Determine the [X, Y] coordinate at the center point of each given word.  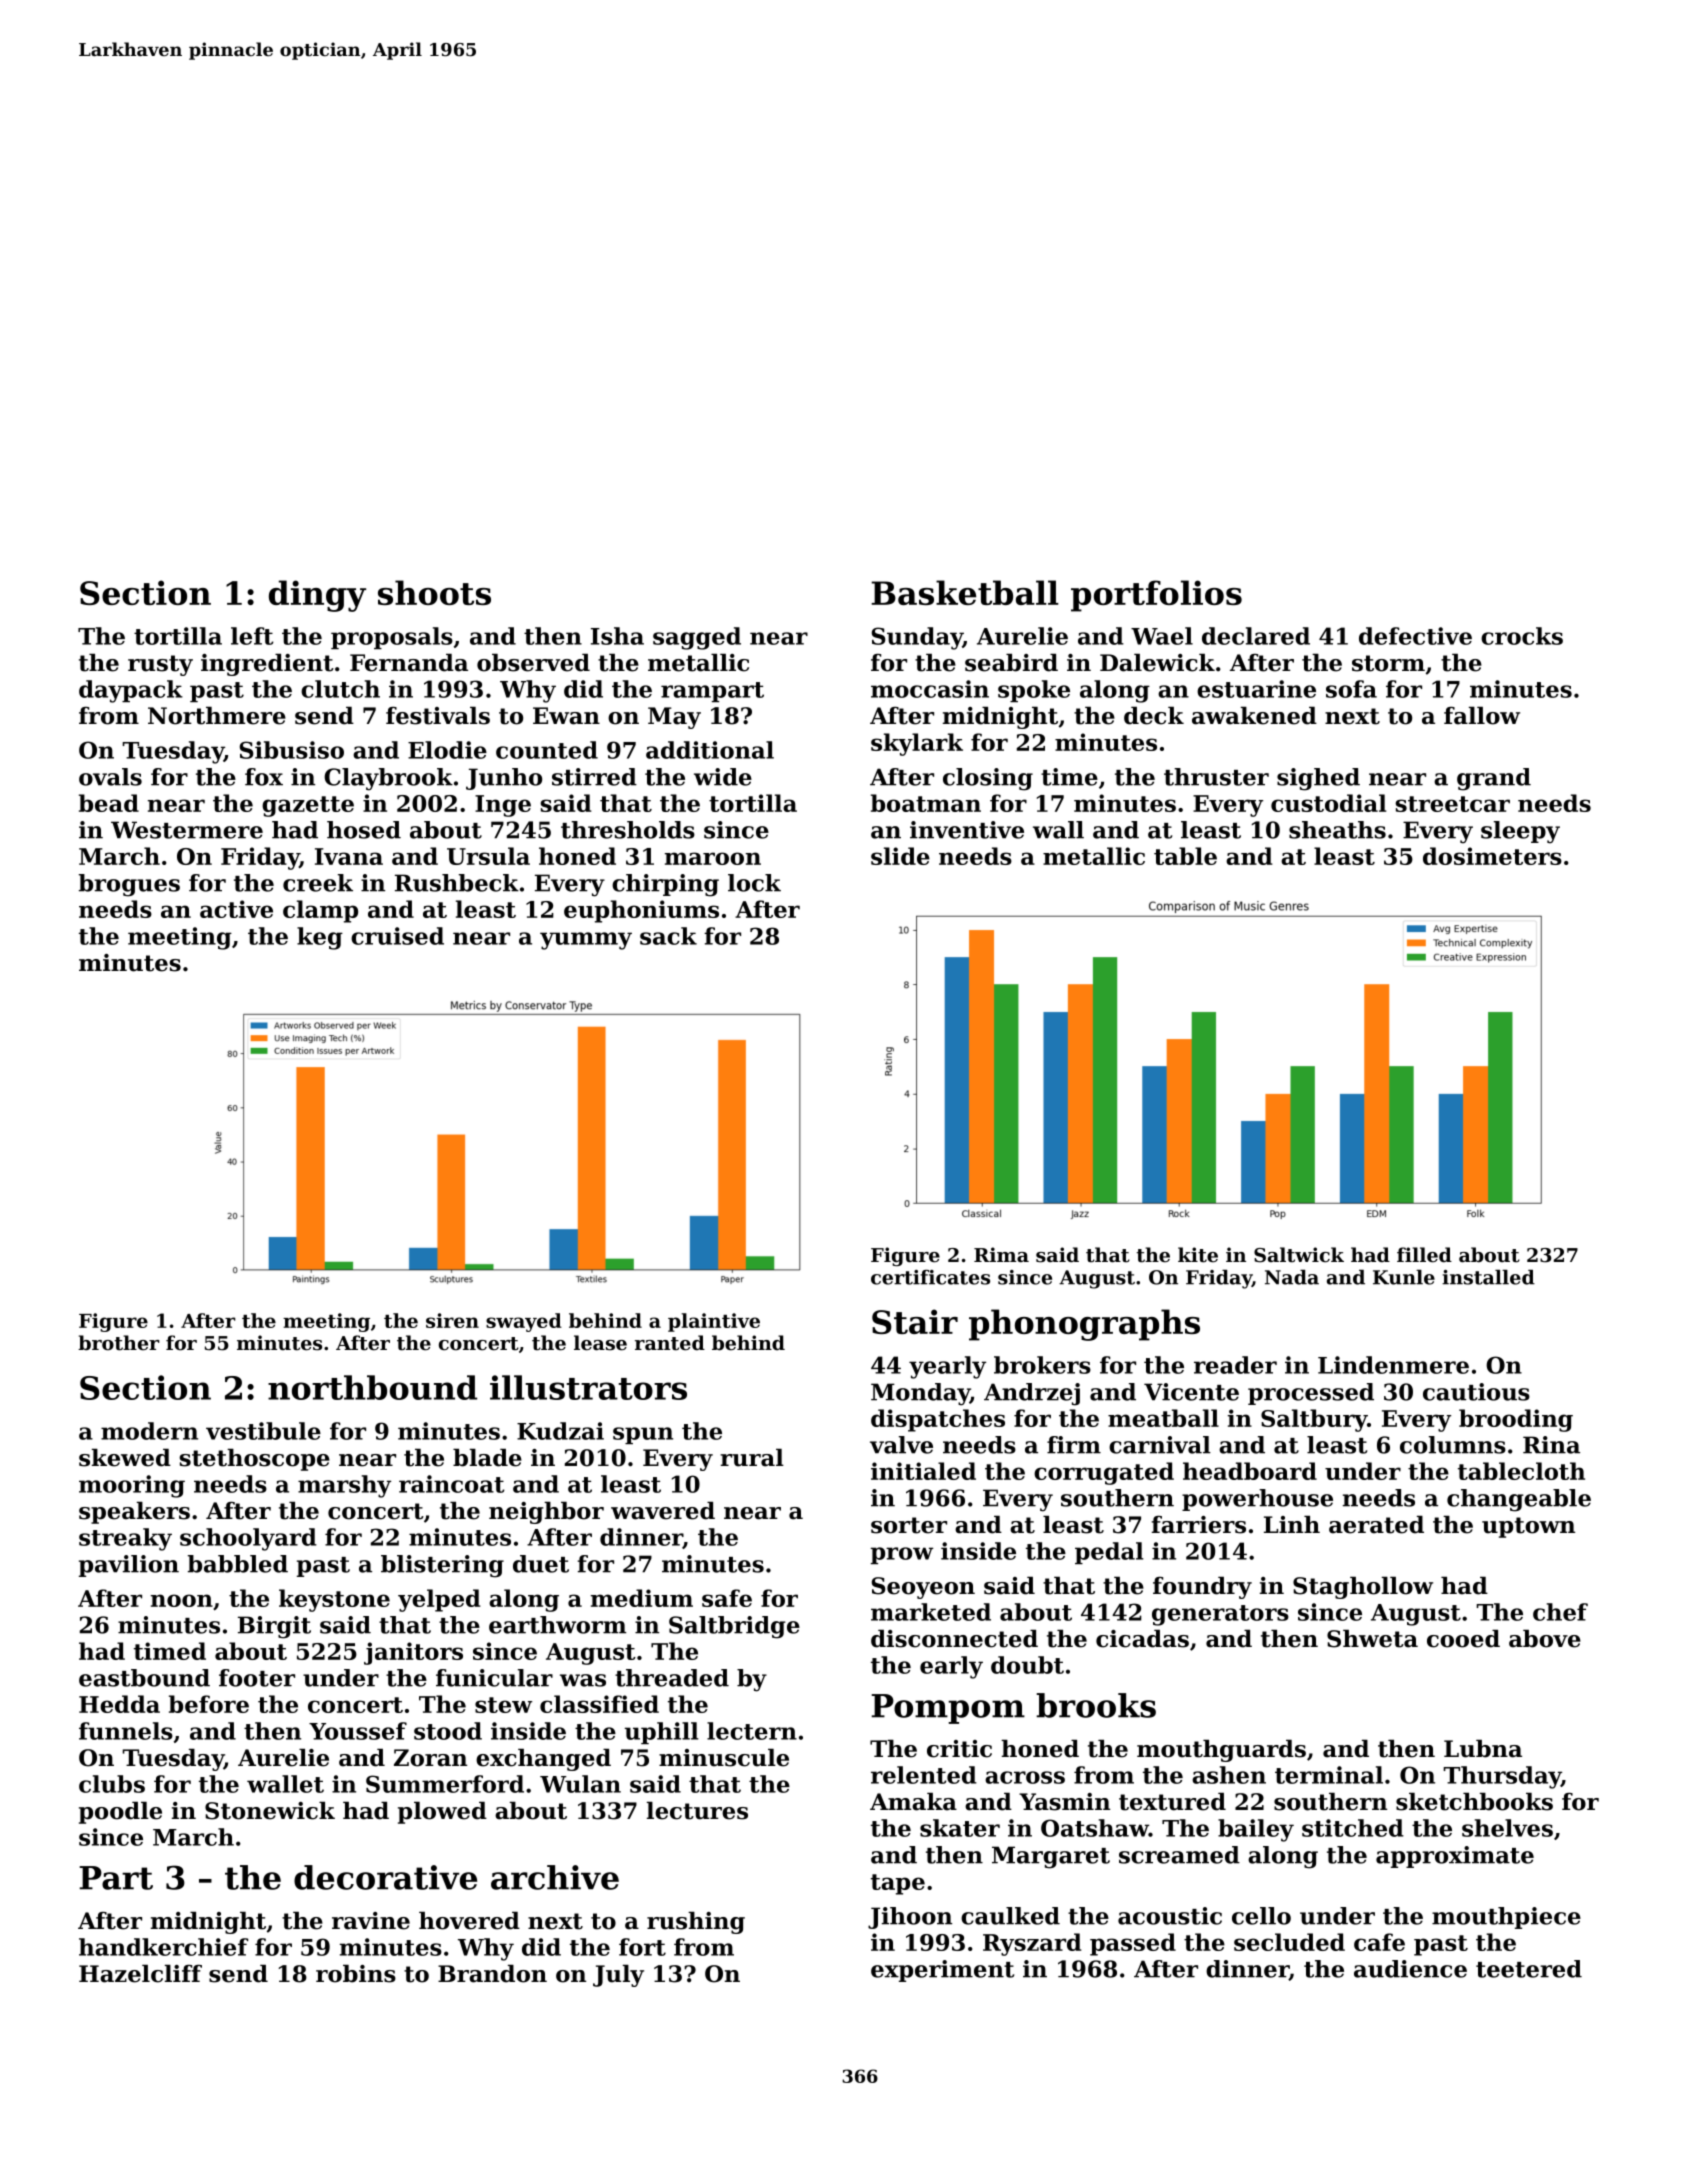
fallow [1482, 716]
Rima [1001, 1255]
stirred [594, 777]
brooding [1516, 1420]
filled [1424, 1255]
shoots [434, 592]
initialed [923, 1471]
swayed [524, 1322]
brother [118, 1343]
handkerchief [163, 1947]
